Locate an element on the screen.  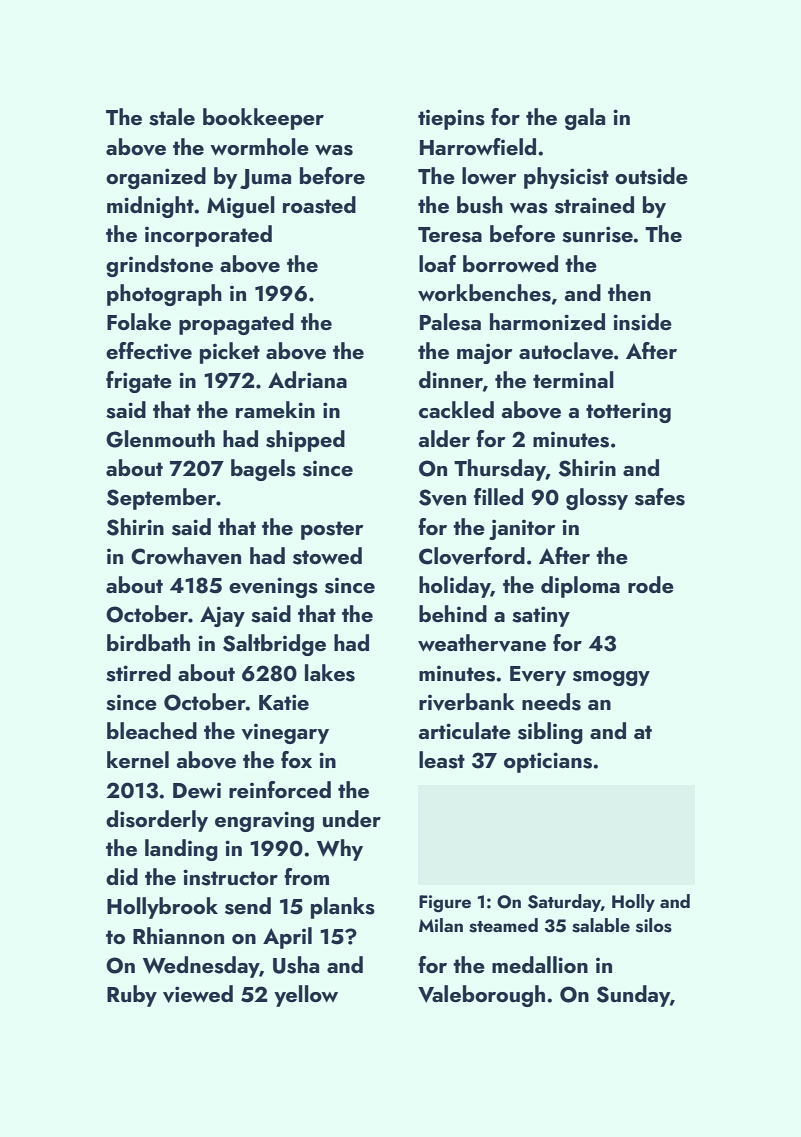
stale is located at coordinates (172, 117).
